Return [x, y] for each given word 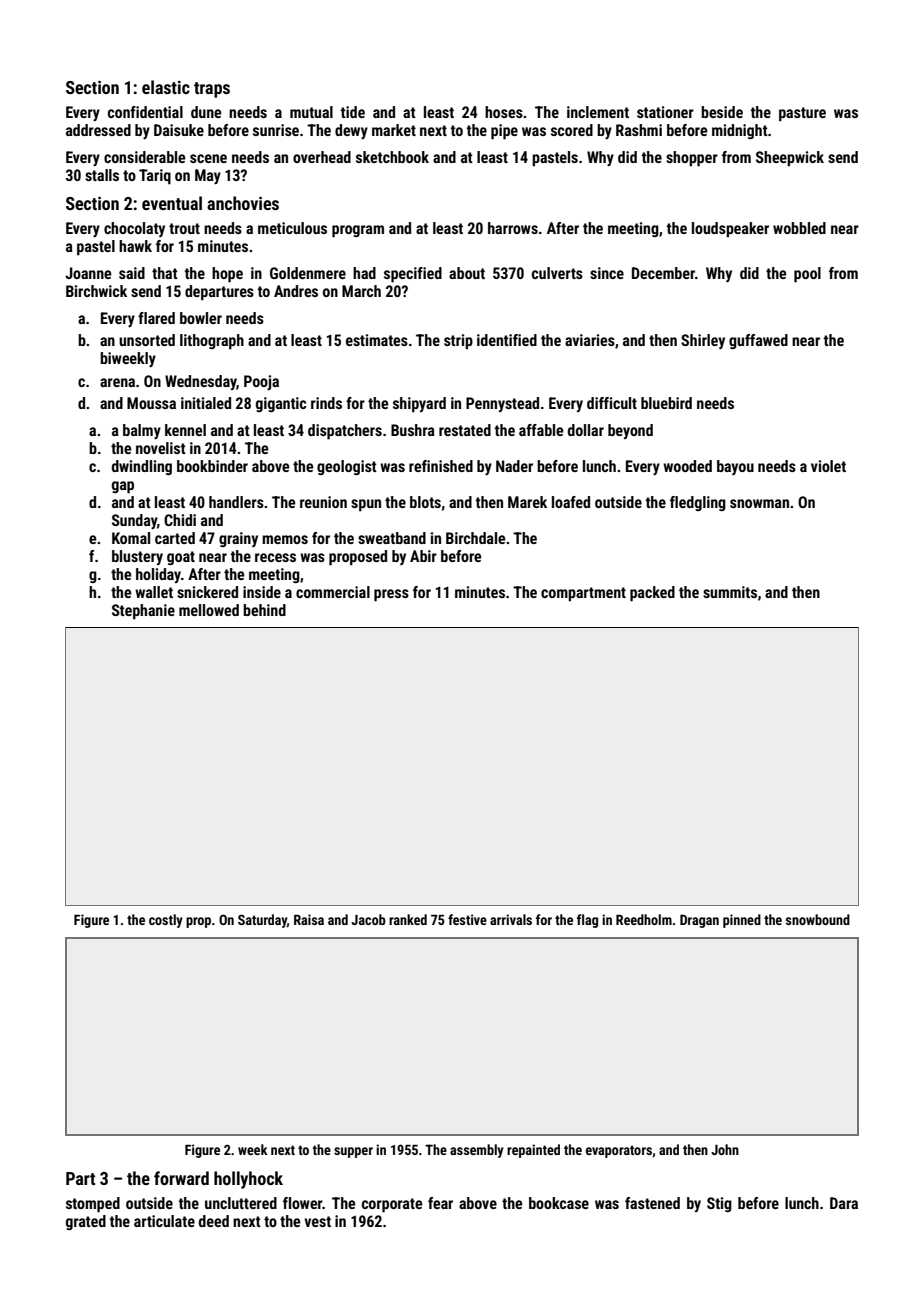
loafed [571, 502]
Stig [719, 1204]
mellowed [209, 610]
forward [181, 1178]
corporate [392, 1205]
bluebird [666, 403]
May [208, 176]
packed [652, 594]
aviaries [590, 340]
